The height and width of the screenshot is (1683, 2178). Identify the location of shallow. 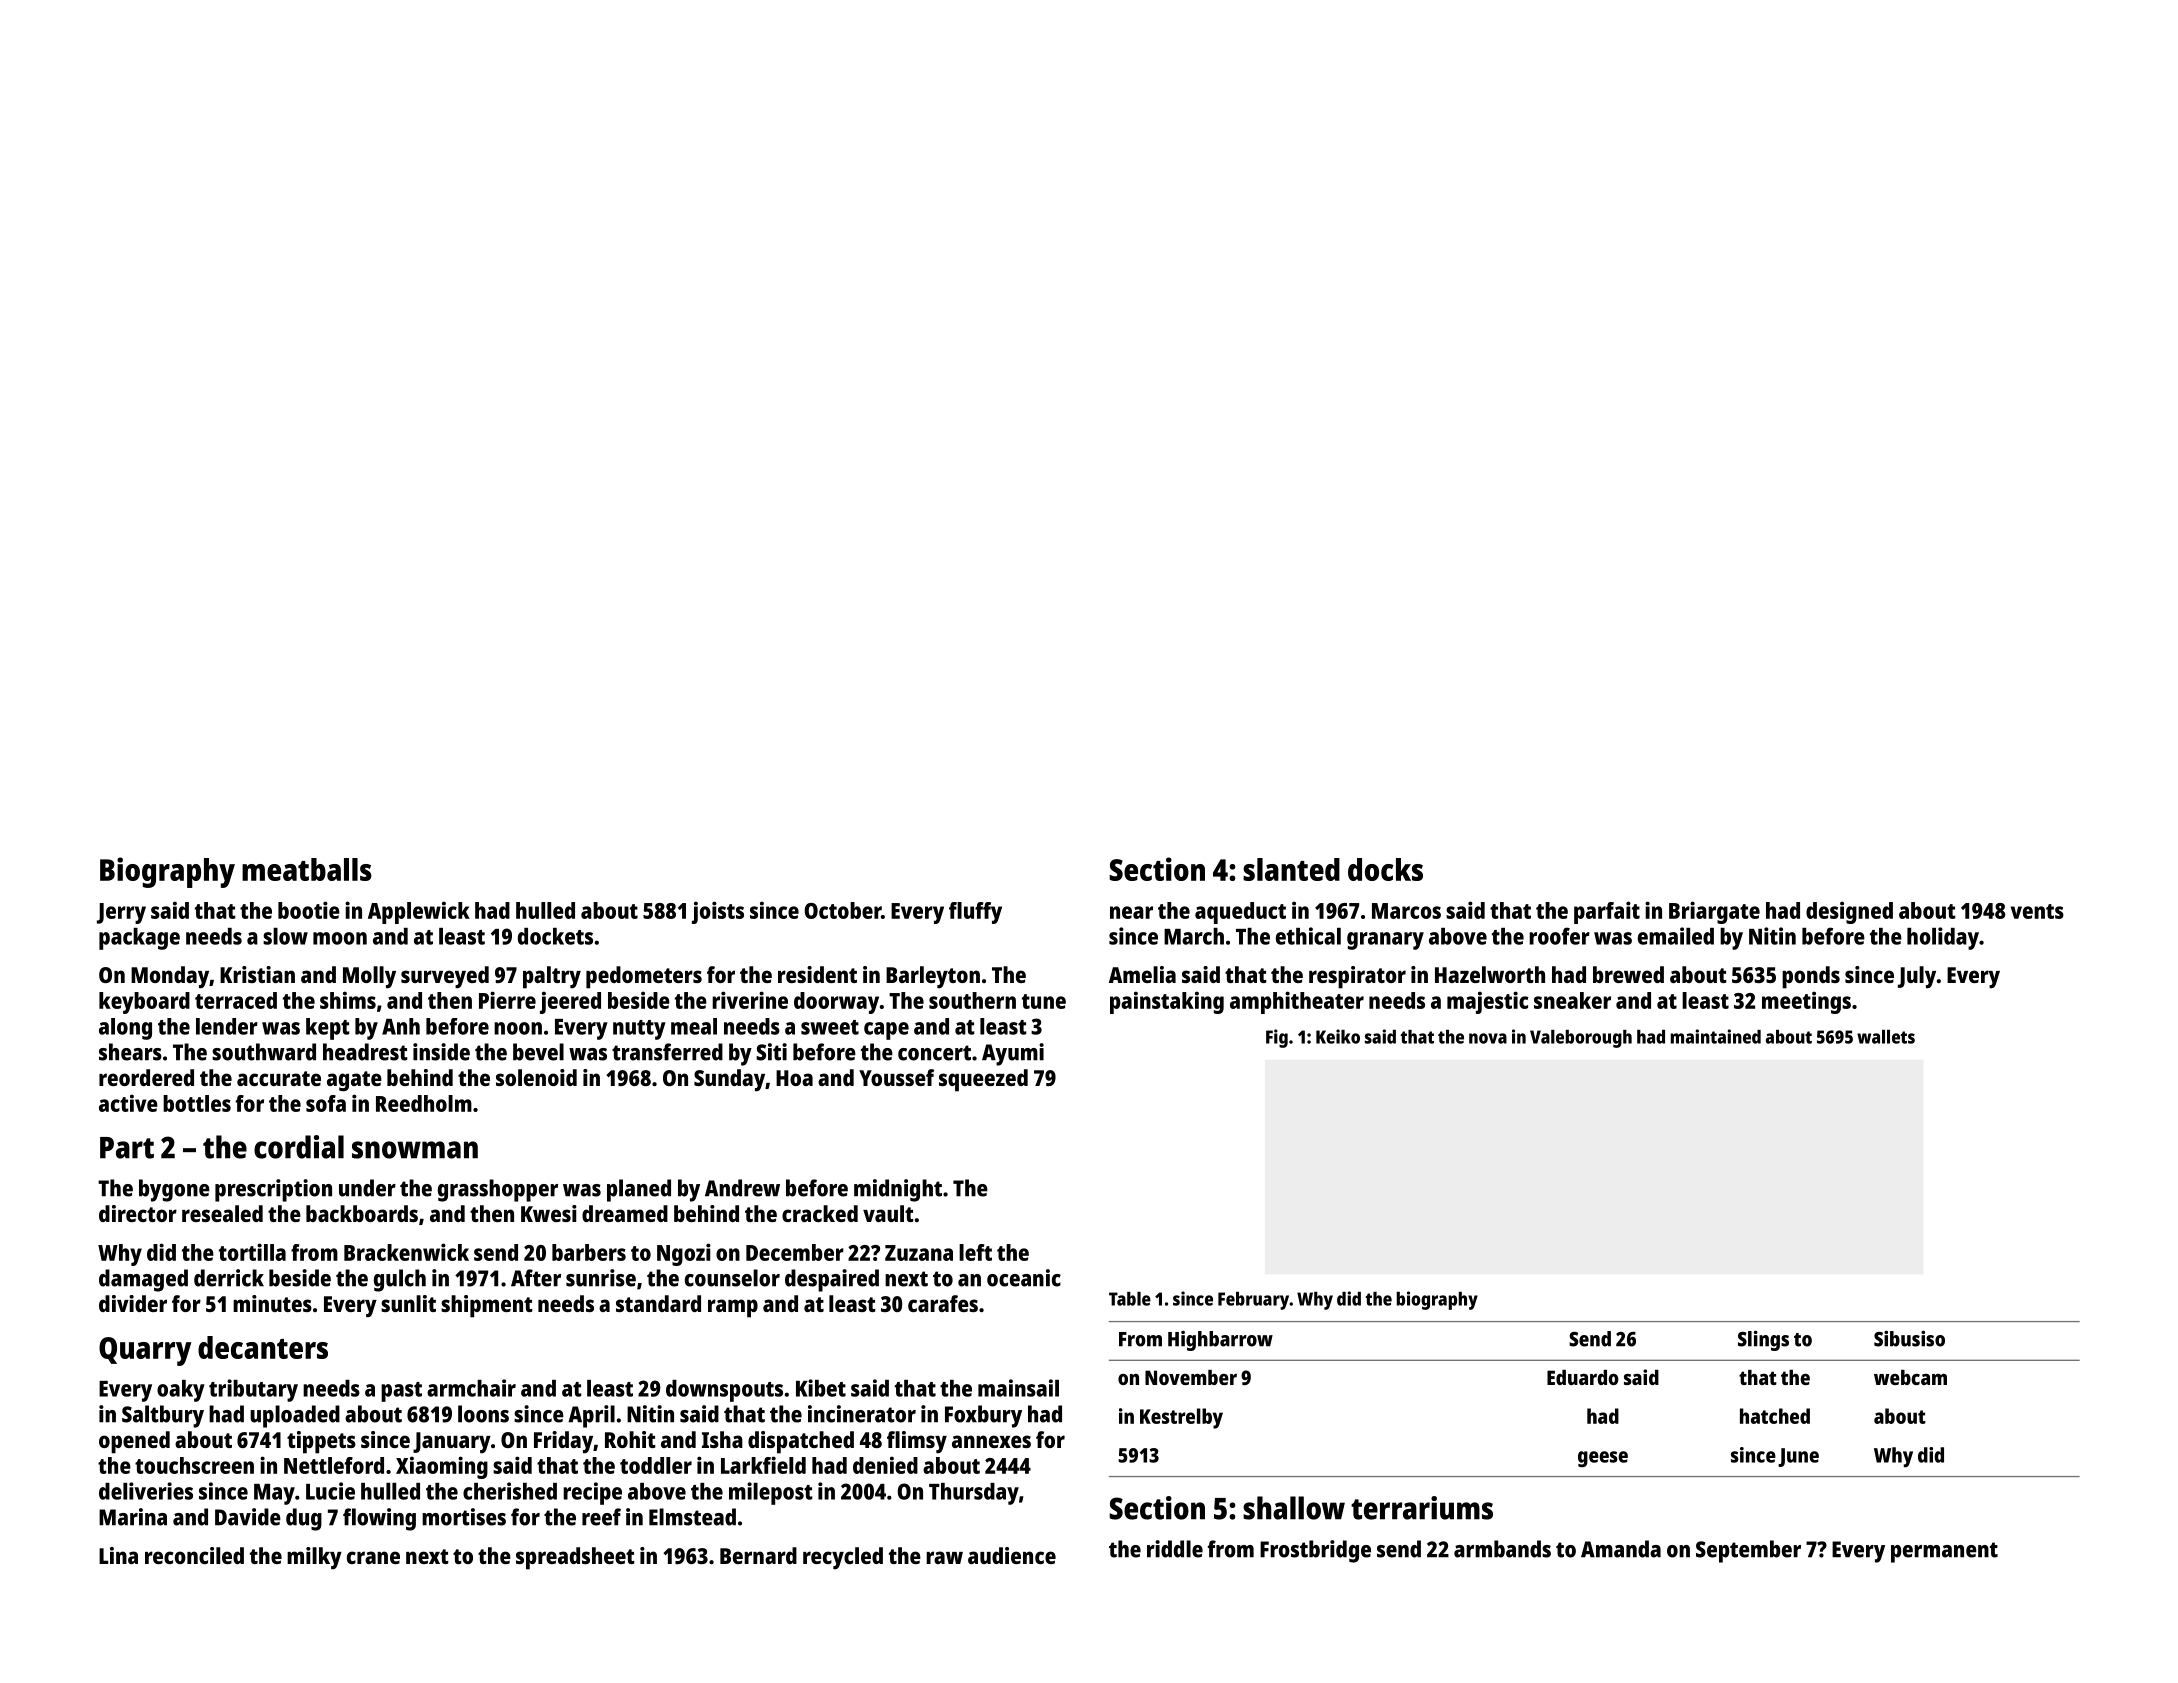
(1294, 1508).
